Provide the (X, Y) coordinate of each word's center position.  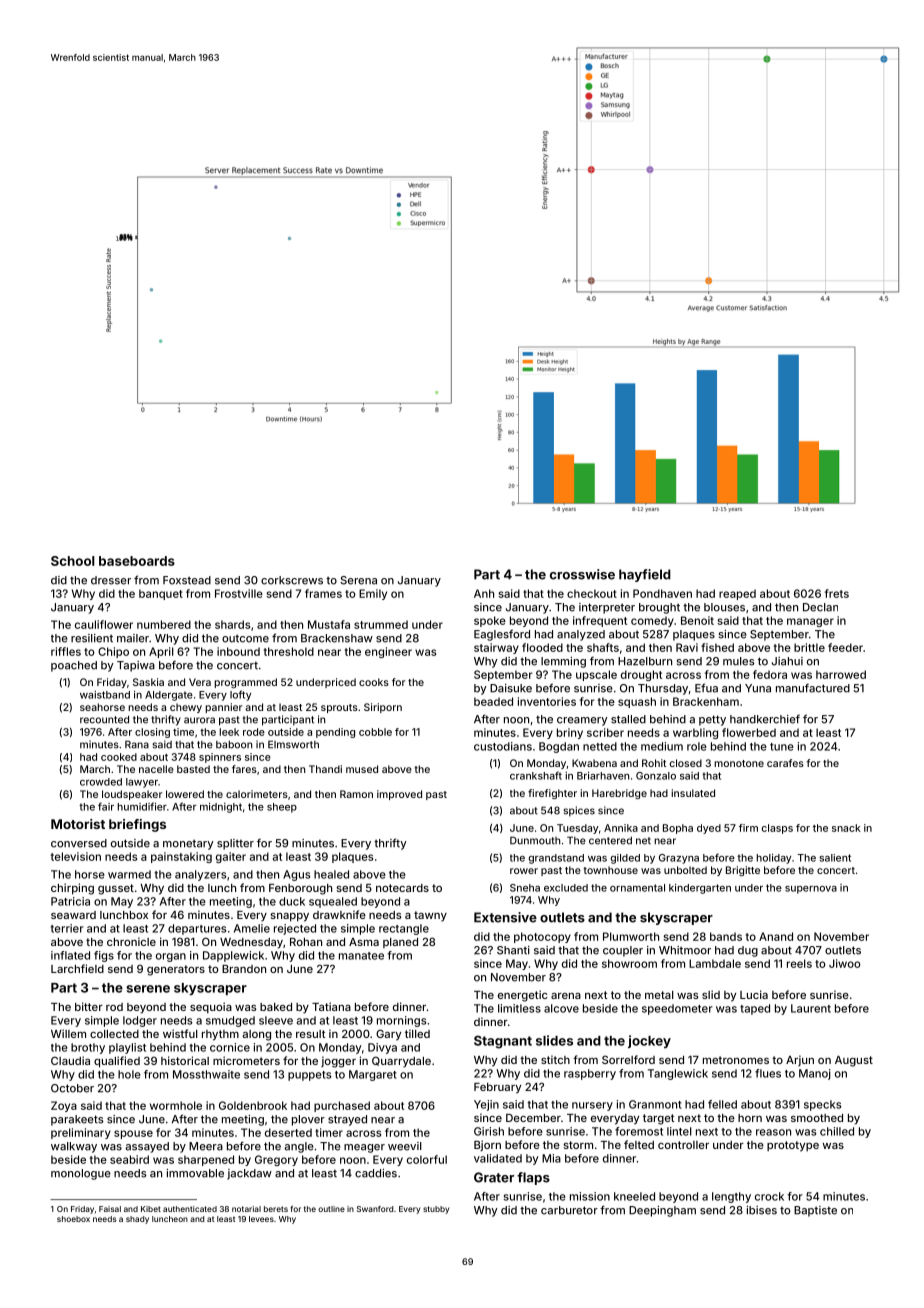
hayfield (645, 575)
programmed (245, 683)
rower (524, 871)
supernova (811, 890)
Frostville (239, 593)
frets (837, 593)
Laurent (811, 1008)
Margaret (373, 1075)
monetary (188, 844)
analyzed (581, 635)
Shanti (513, 950)
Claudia (70, 1060)
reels (799, 963)
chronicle (131, 941)
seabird (129, 1159)
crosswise (582, 574)
